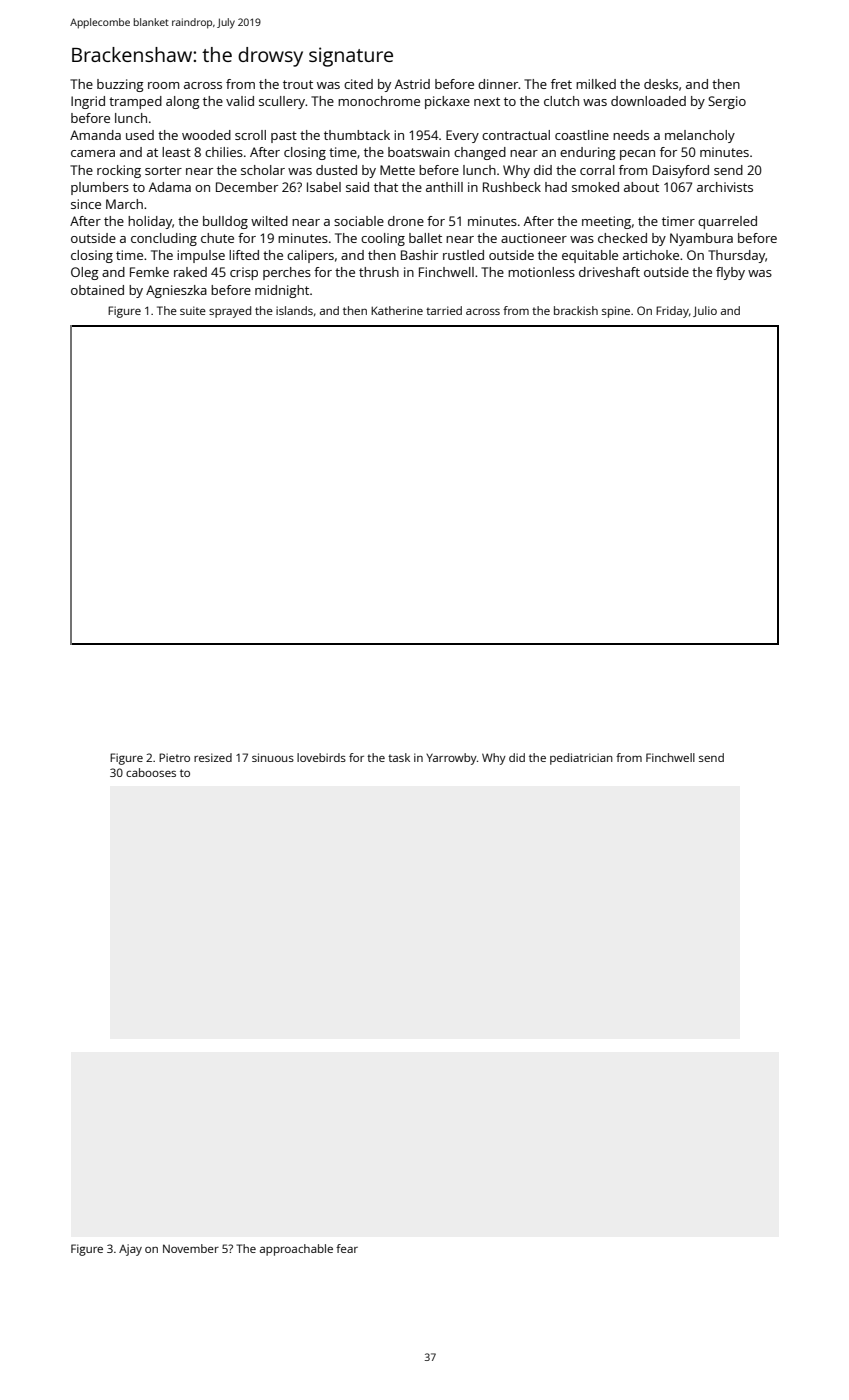 Image resolution: width=849 pixels, height=1400 pixels. I want to click on Julio, so click(705, 311).
